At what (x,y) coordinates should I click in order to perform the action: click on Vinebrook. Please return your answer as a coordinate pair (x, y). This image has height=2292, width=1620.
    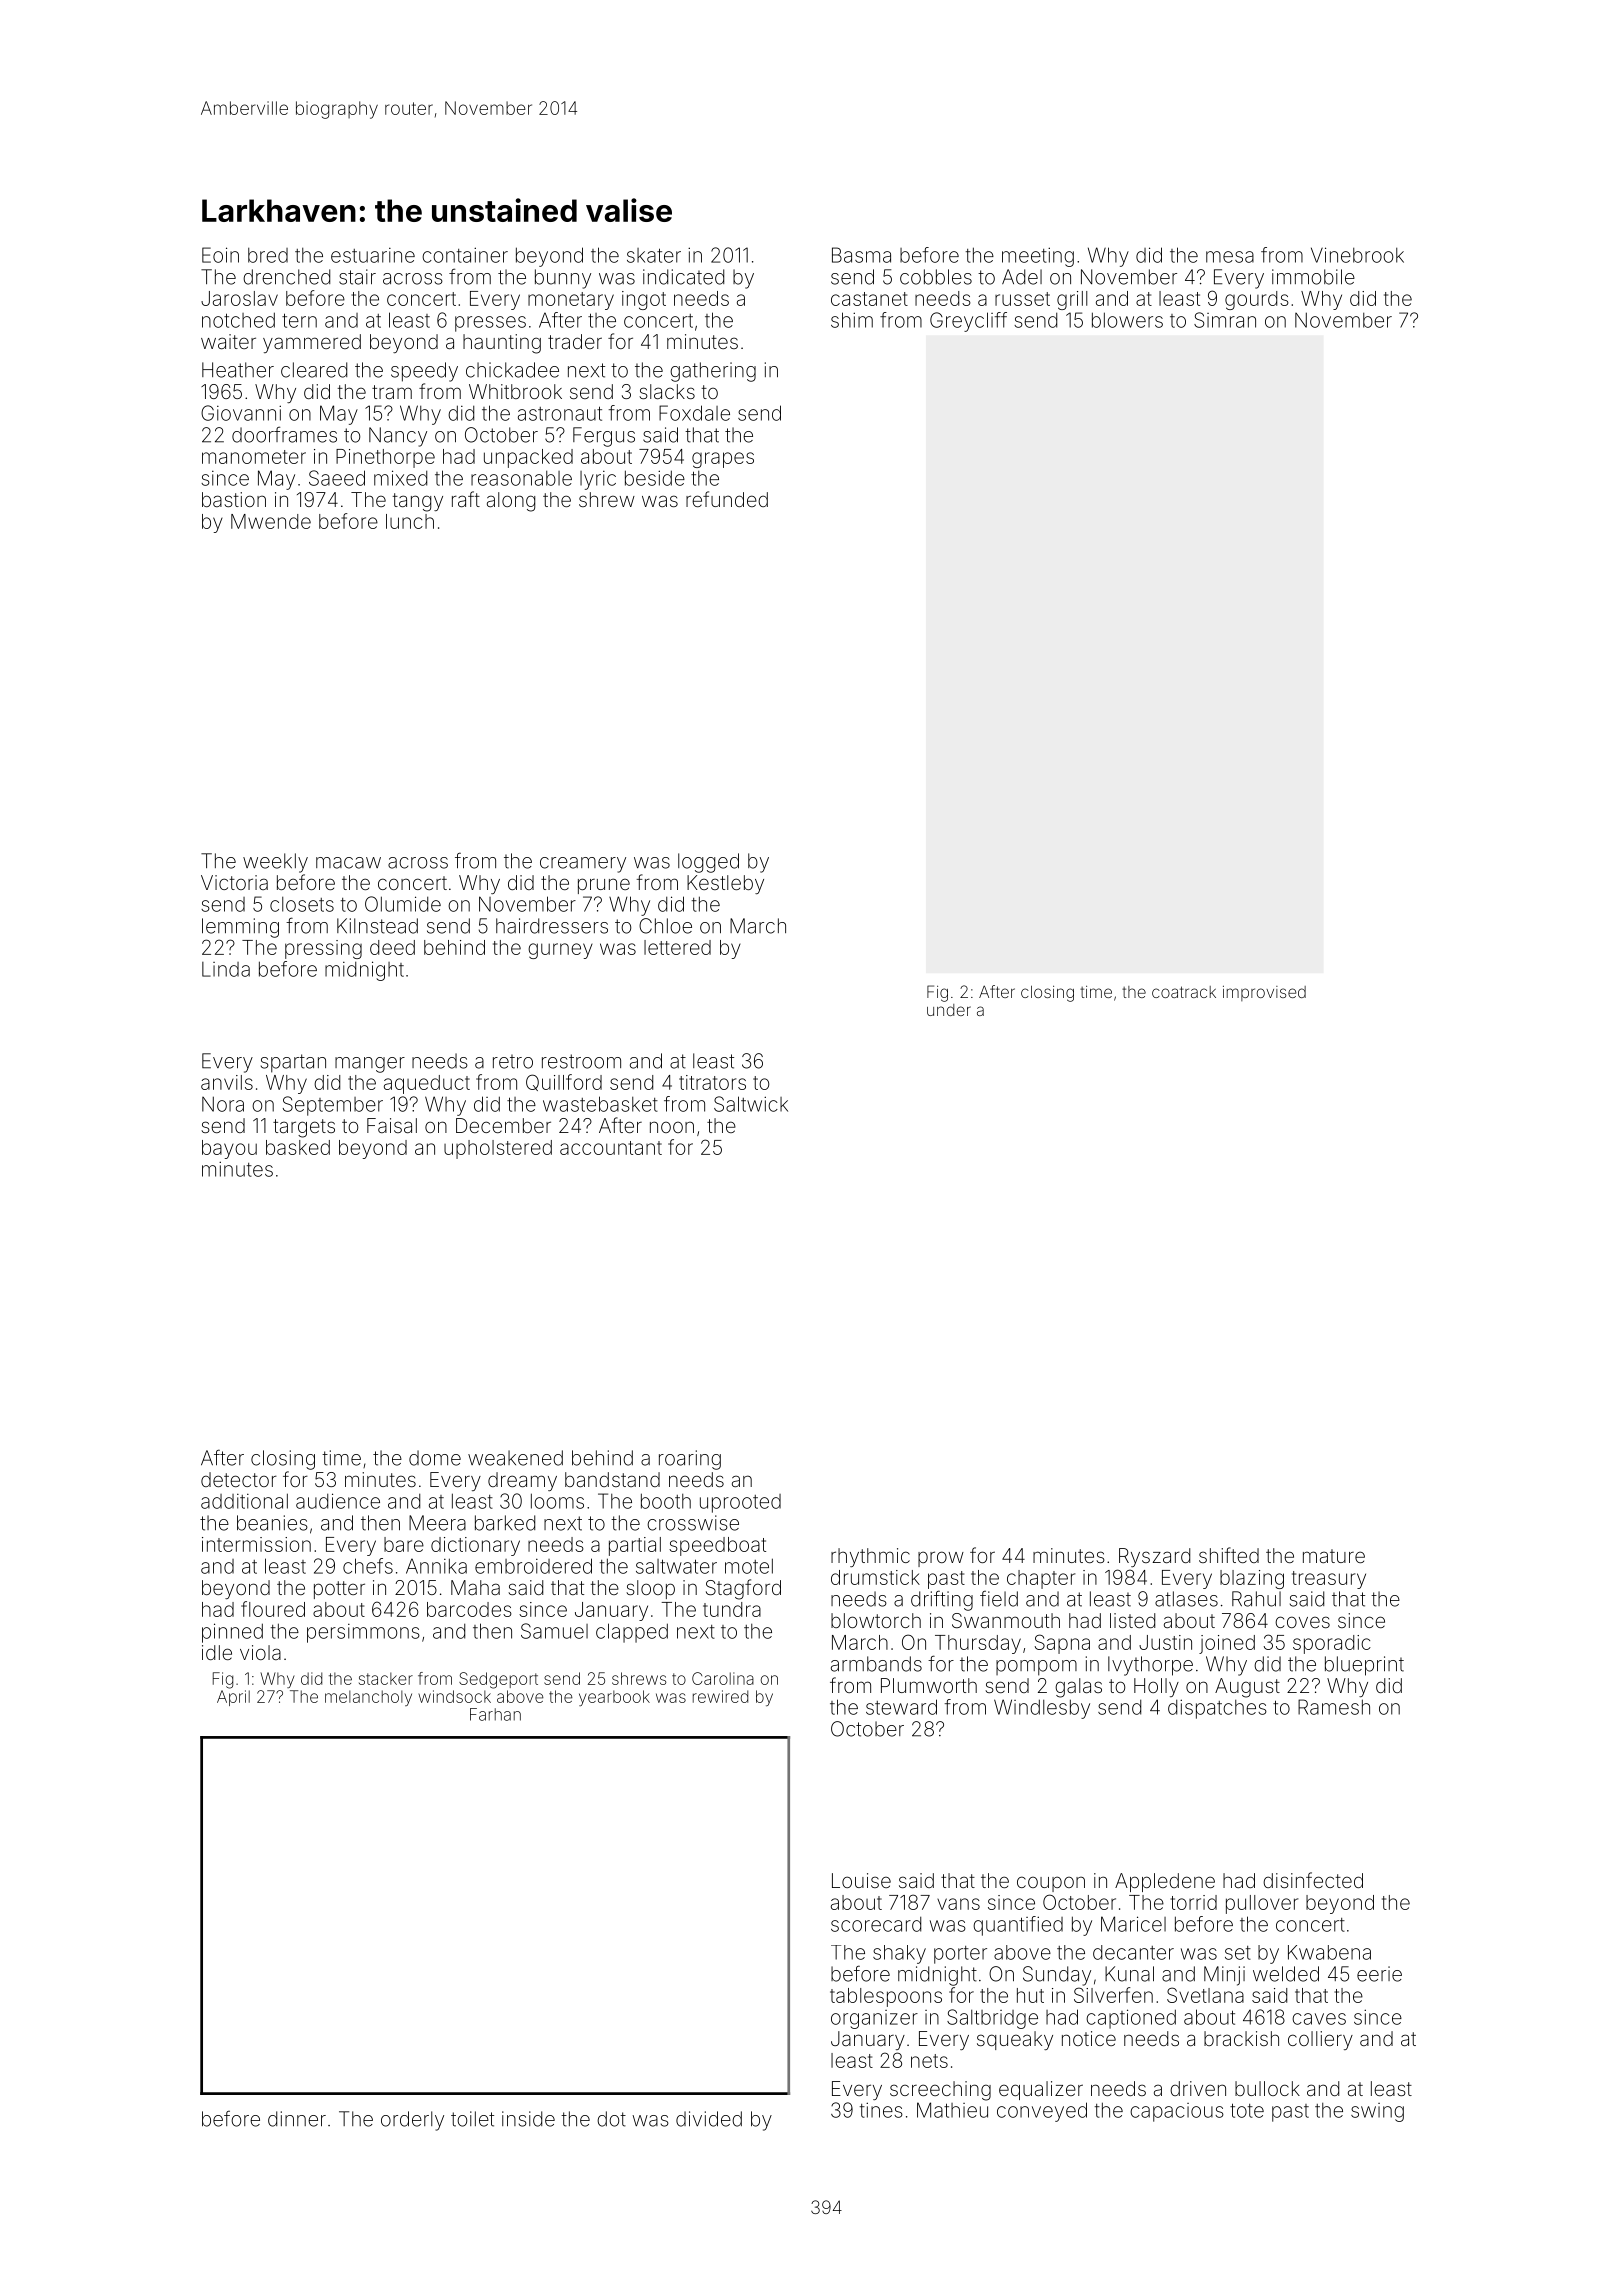
    Looking at the image, I should click on (1357, 255).
